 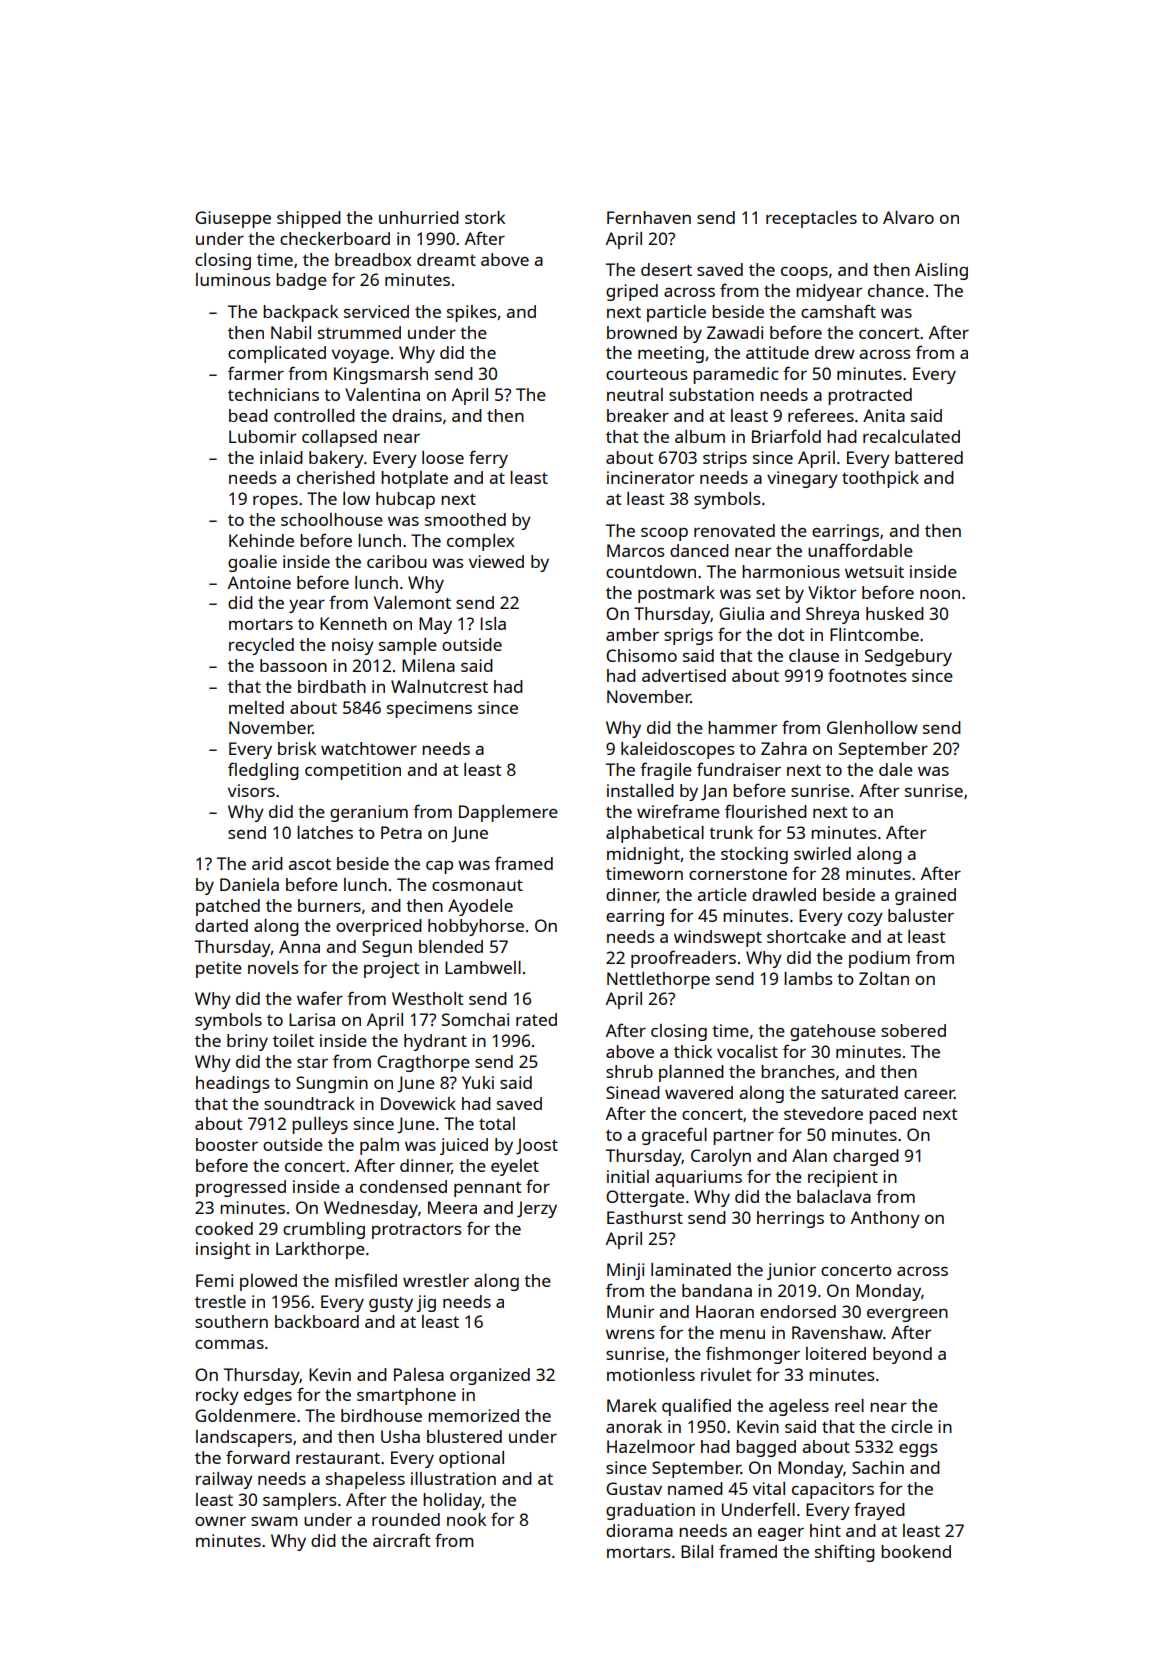 What do you see at coordinates (488, 459) in the screenshot?
I see `ferry` at bounding box center [488, 459].
